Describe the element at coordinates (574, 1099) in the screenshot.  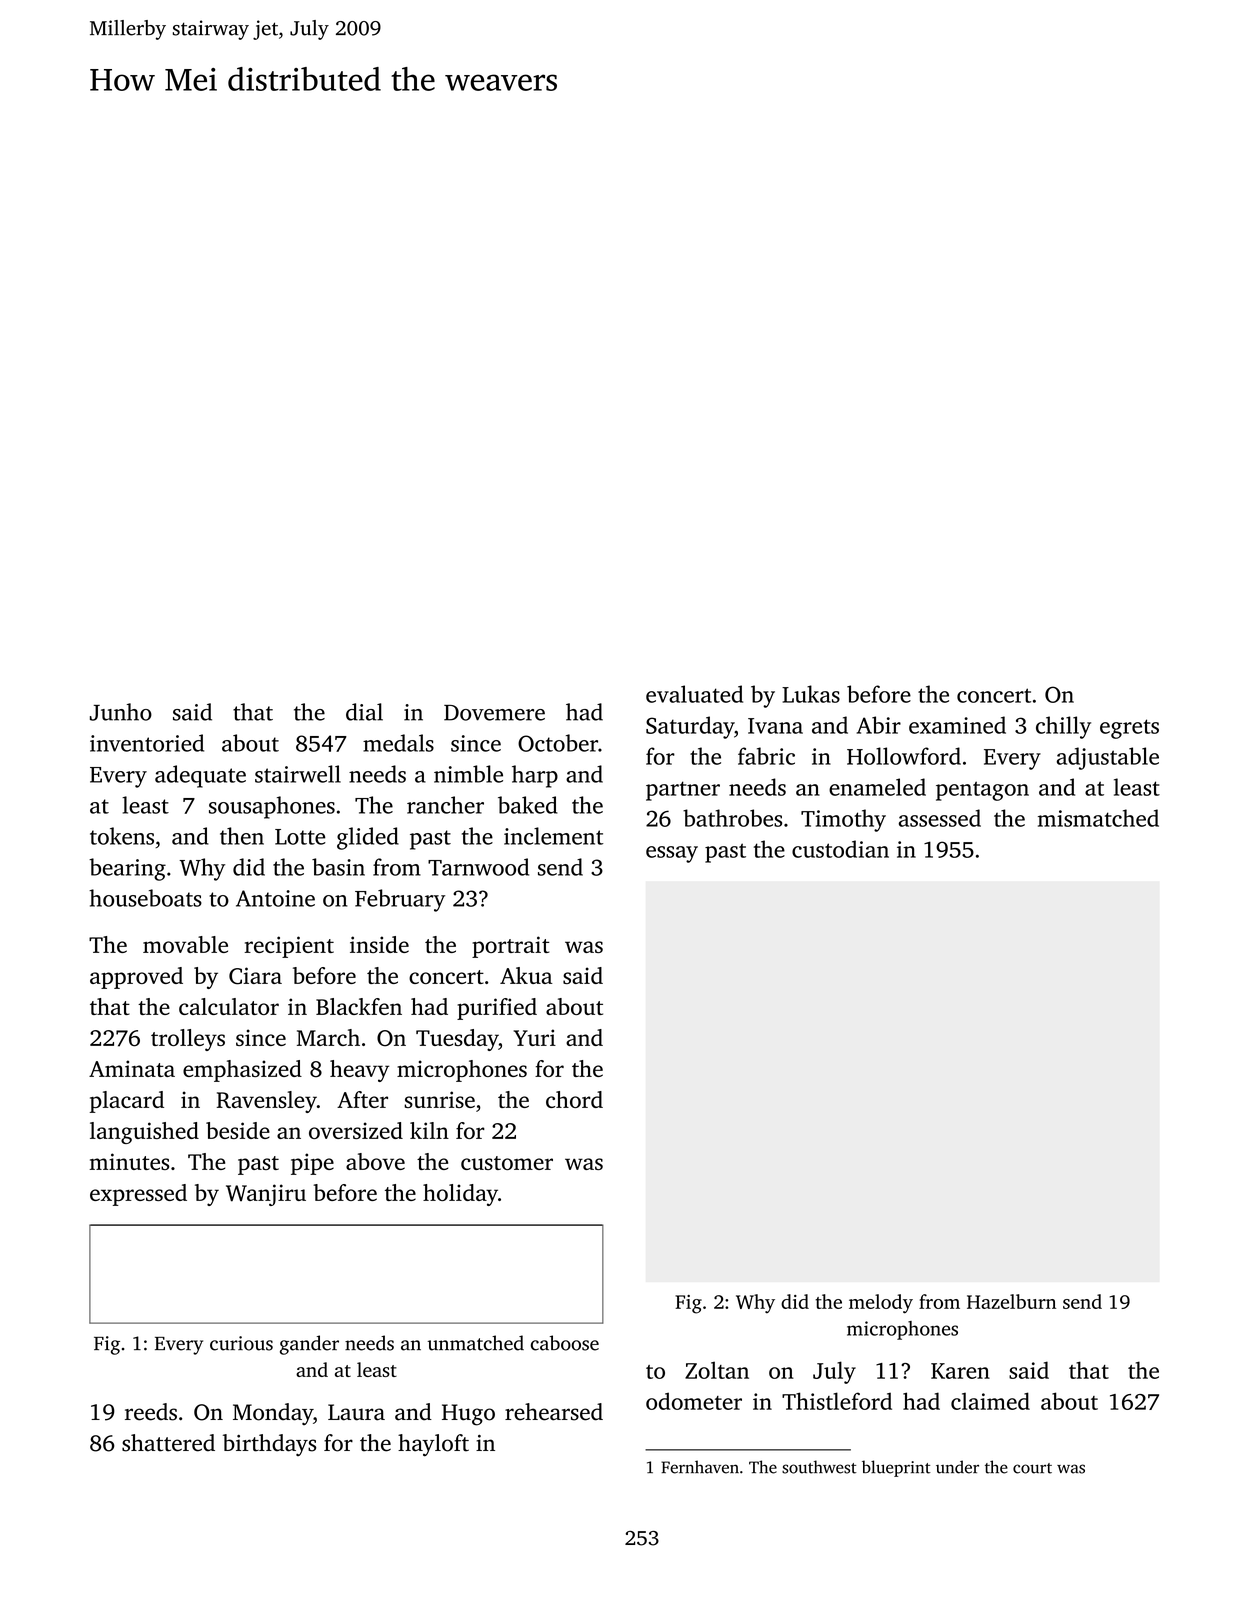
I see `chord` at that location.
